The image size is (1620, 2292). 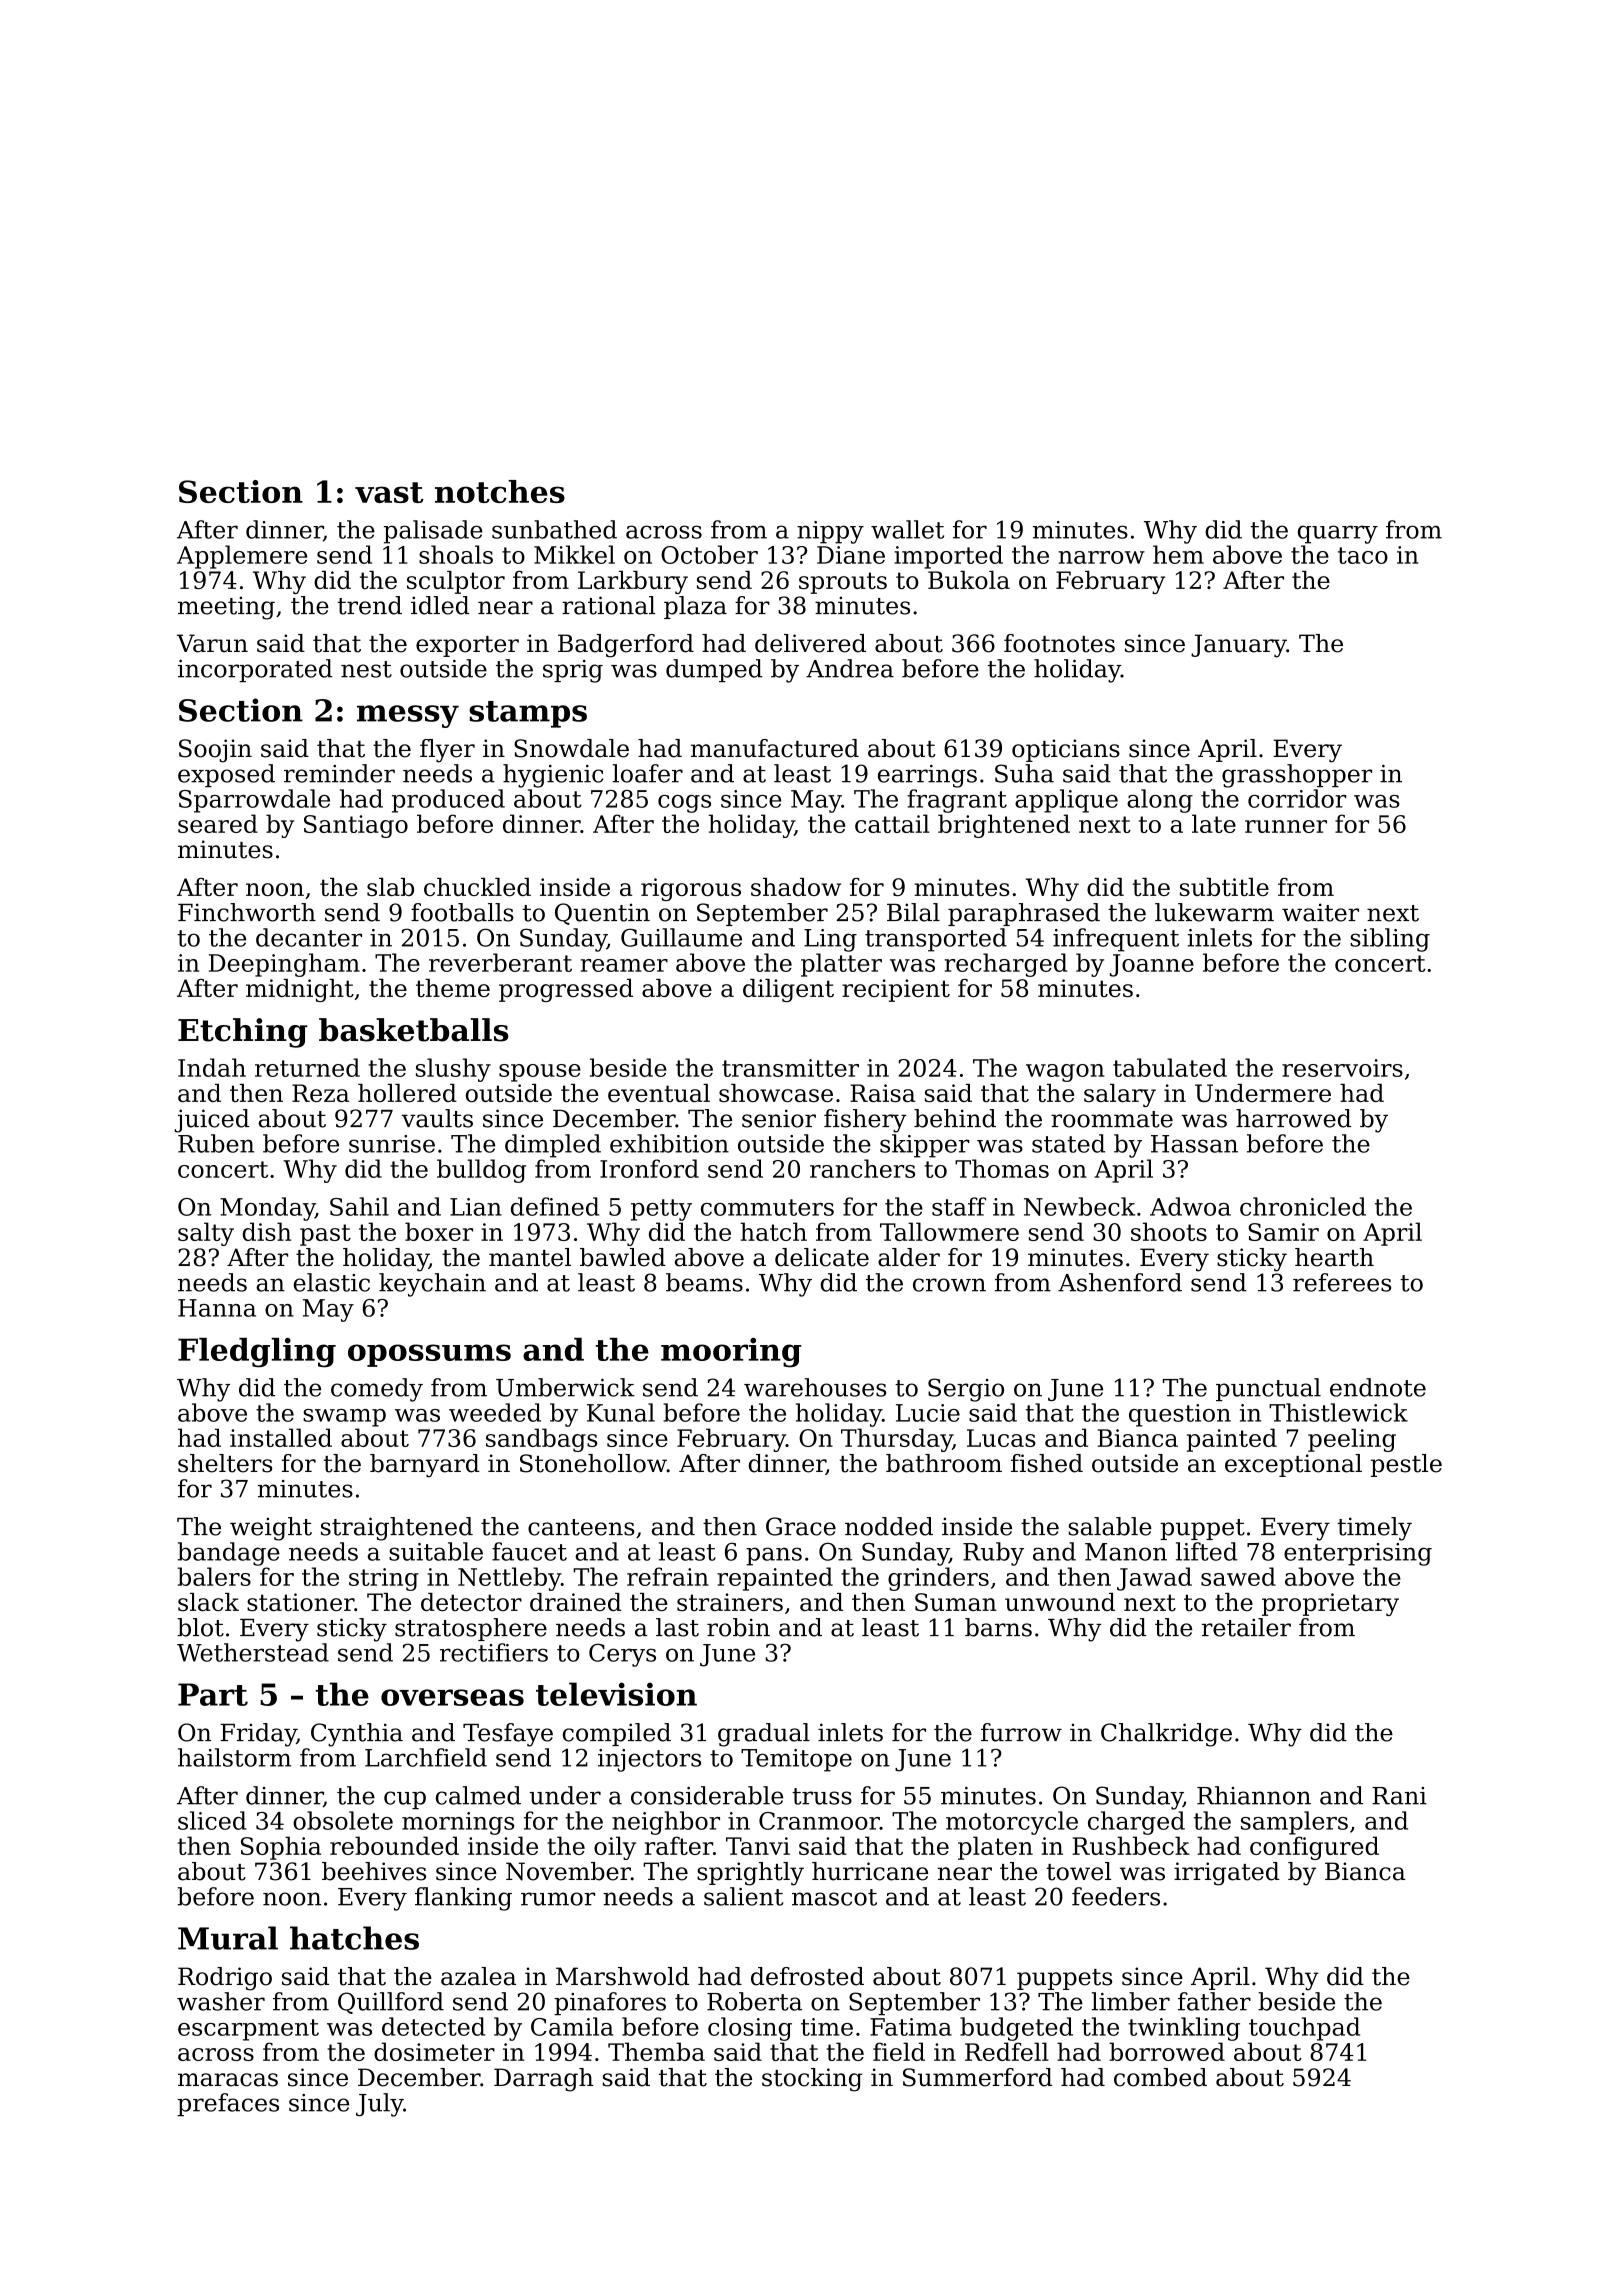 What do you see at coordinates (959, 1206) in the screenshot?
I see `staff` at bounding box center [959, 1206].
